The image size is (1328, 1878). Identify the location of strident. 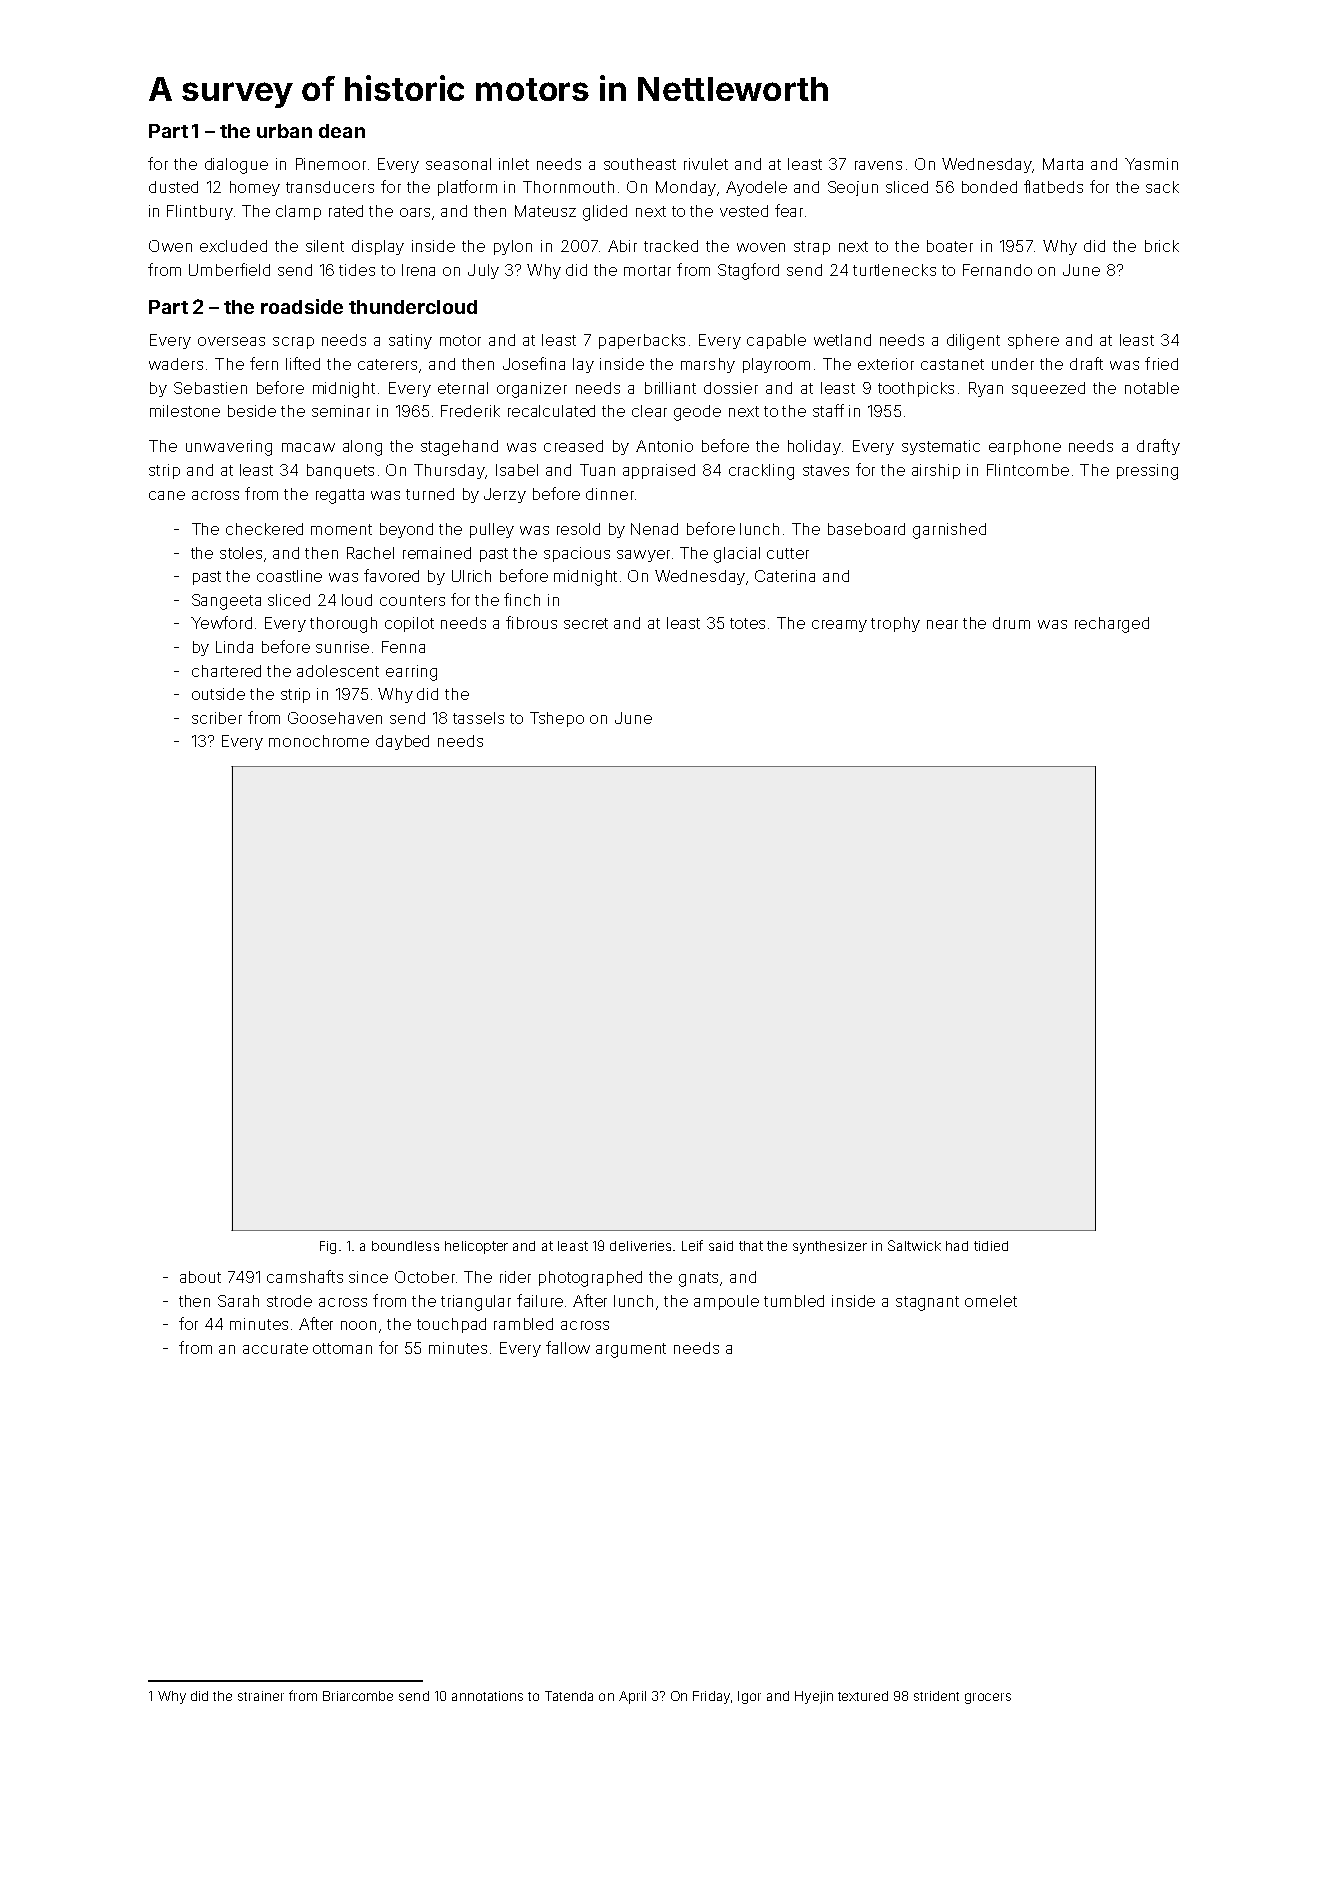
(936, 1696).
